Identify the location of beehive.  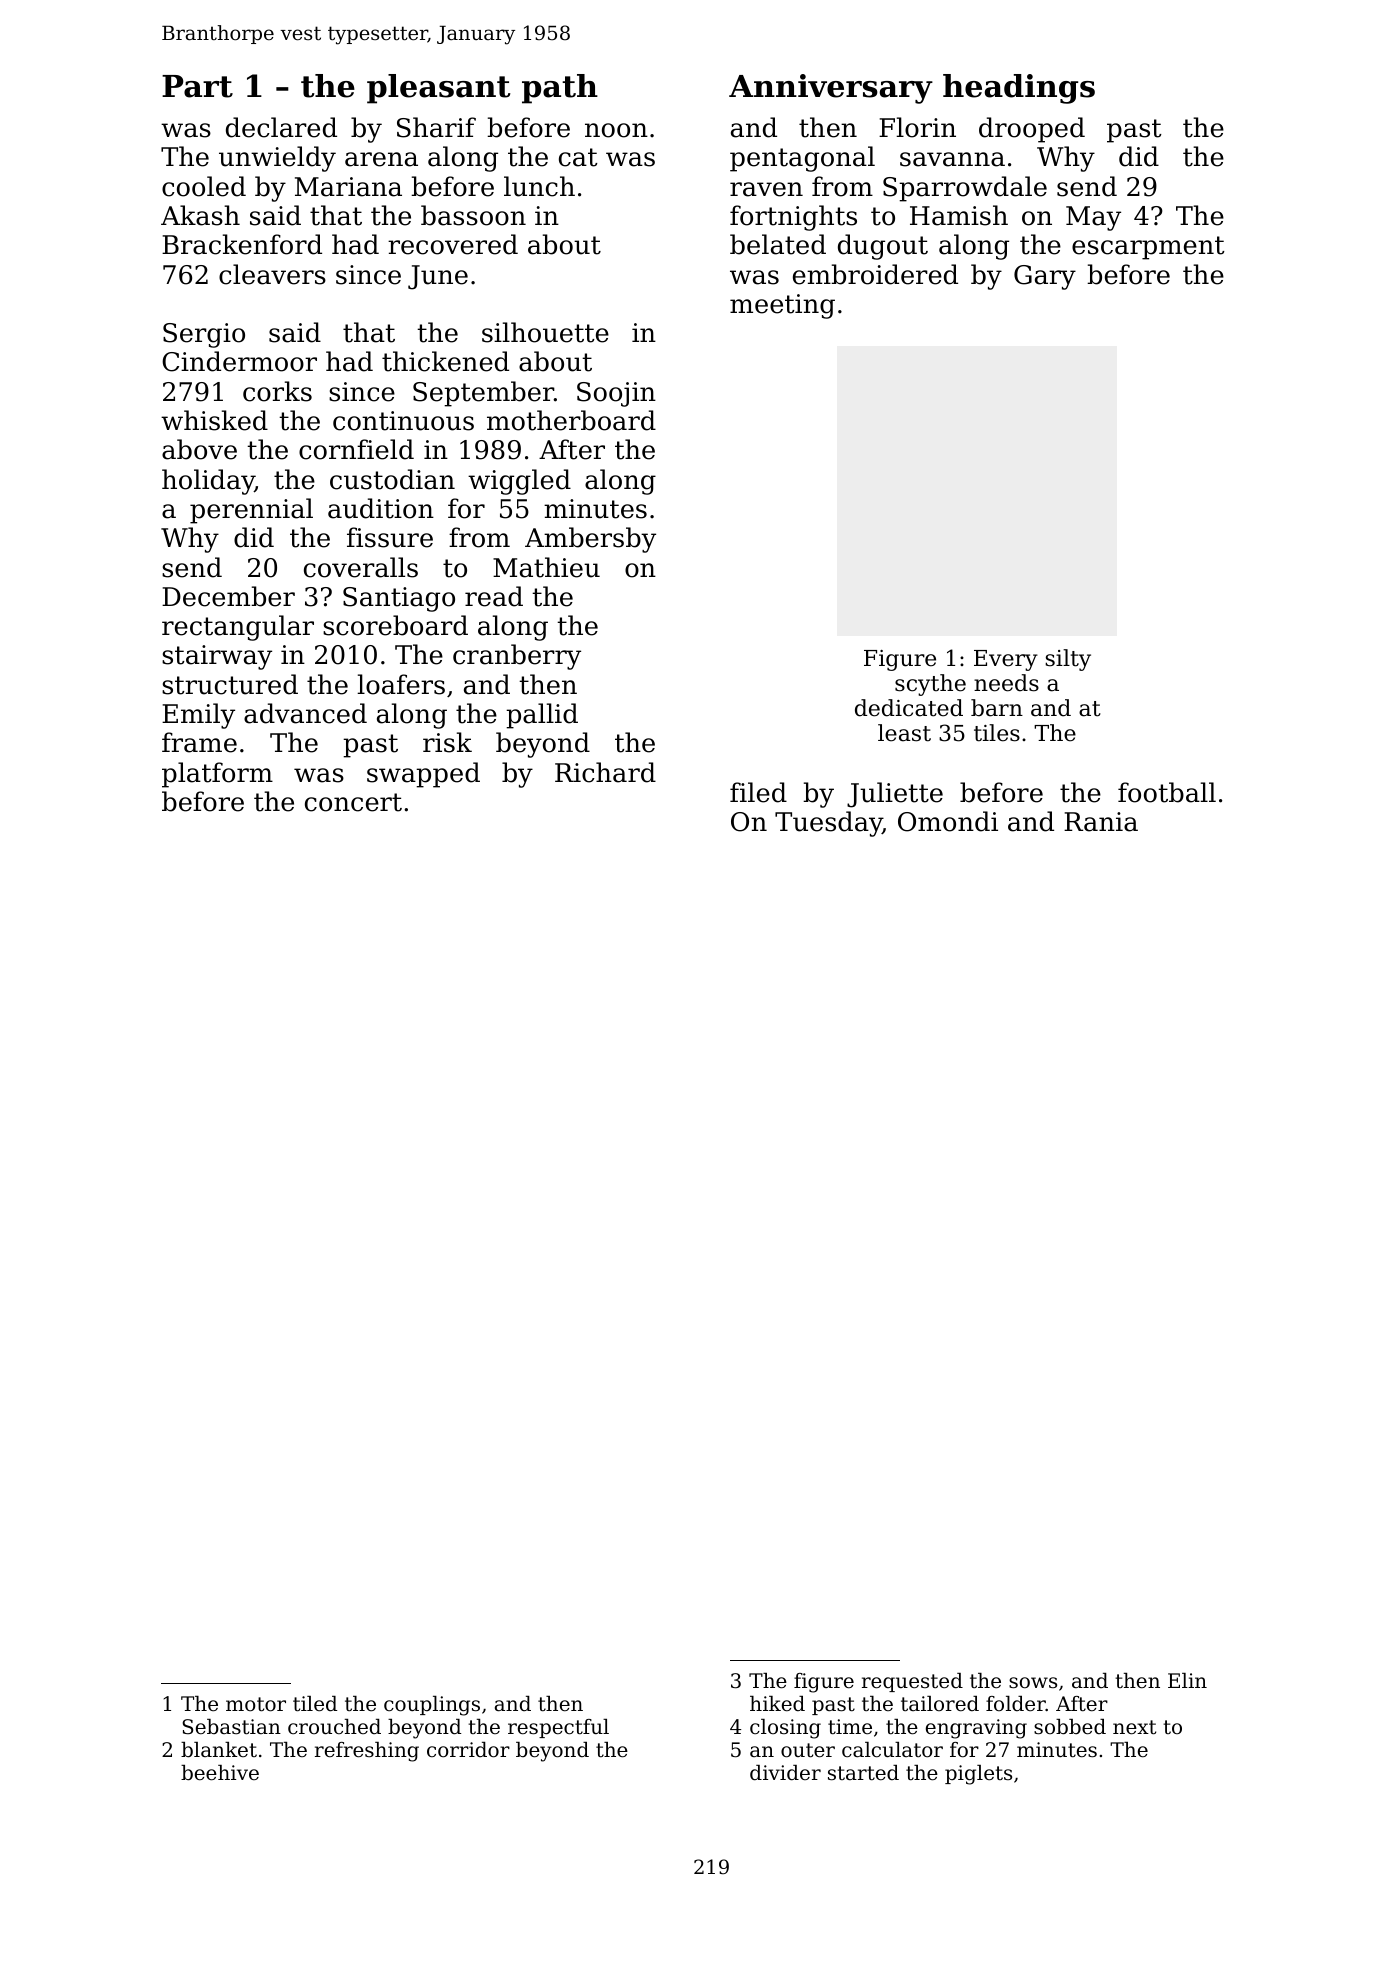
(220, 1773).
